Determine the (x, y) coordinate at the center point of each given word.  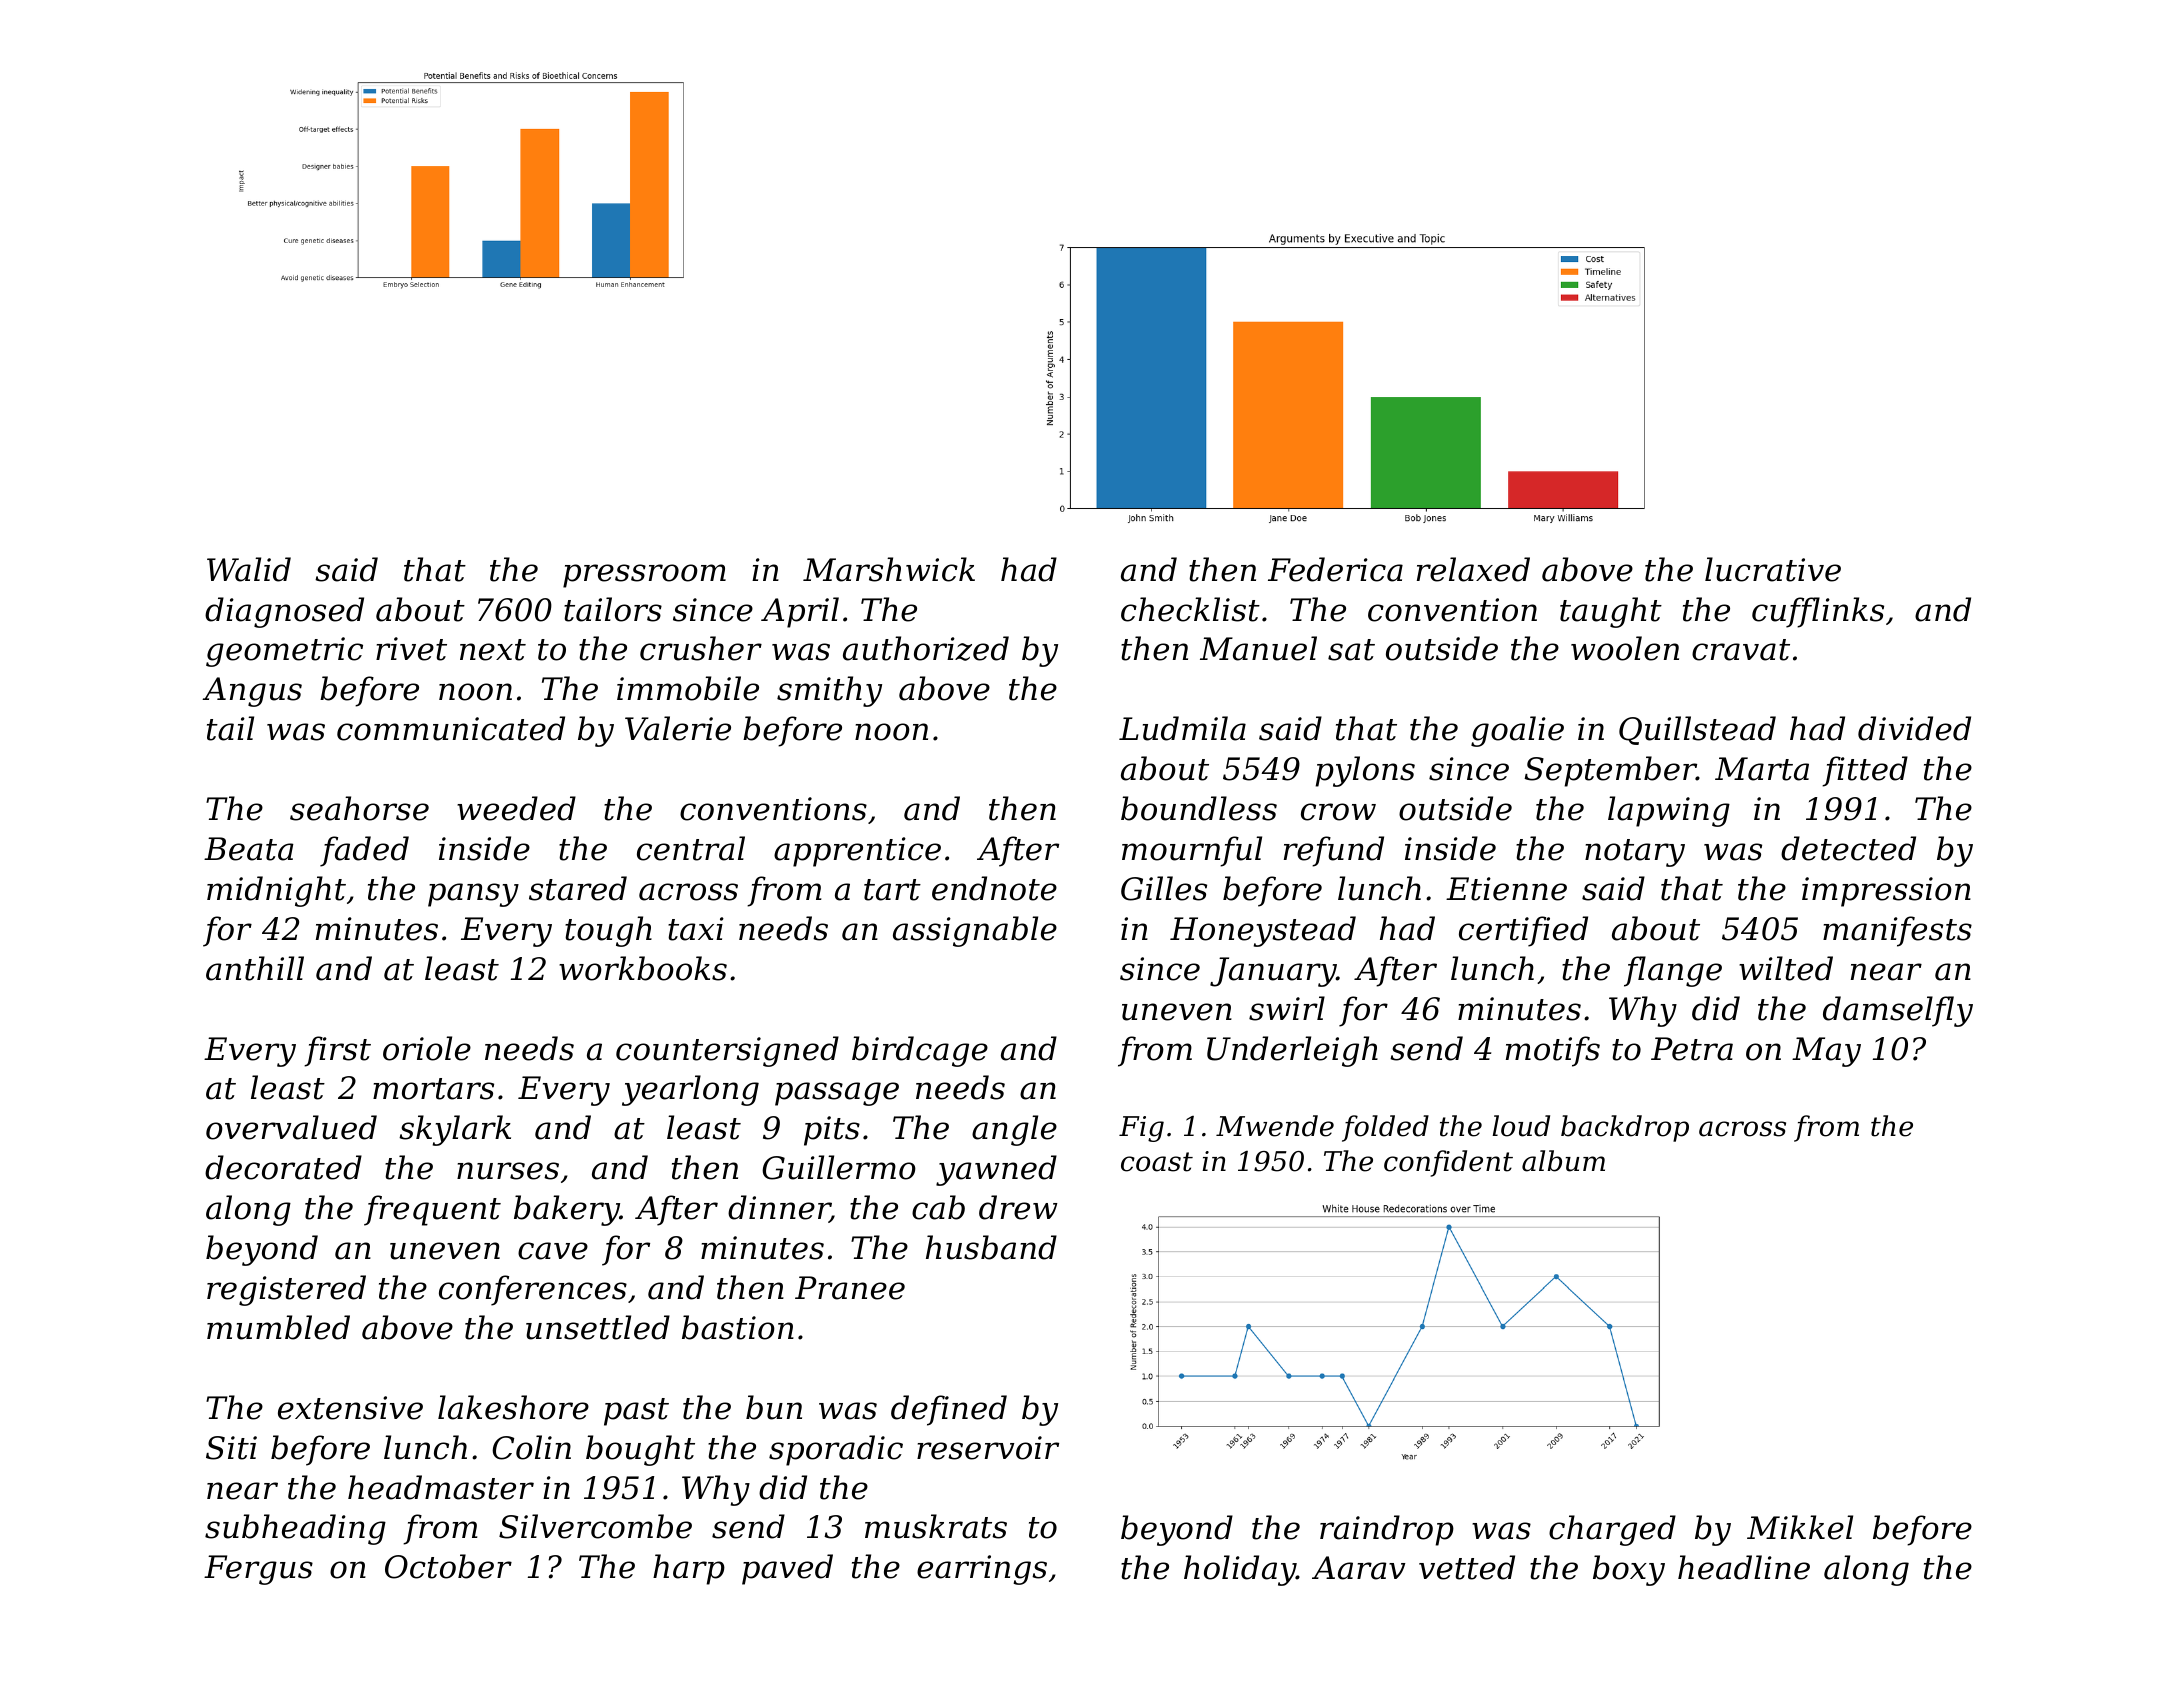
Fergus (258, 1570)
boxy (1629, 1570)
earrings (982, 1570)
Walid (249, 569)
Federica (1335, 569)
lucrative (1773, 569)
